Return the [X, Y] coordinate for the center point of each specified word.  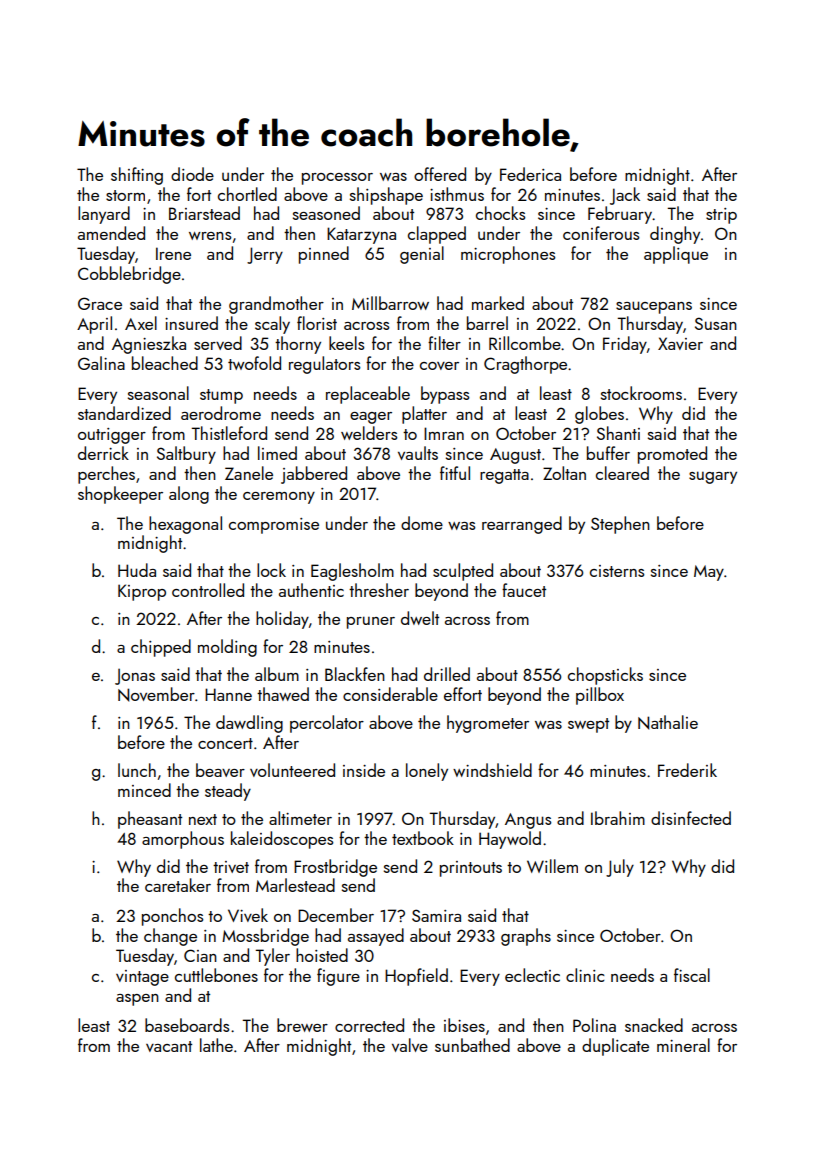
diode [192, 174]
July [620, 868]
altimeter [300, 818]
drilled [447, 674]
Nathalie [668, 722]
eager [371, 418]
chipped [161, 648]
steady [228, 792]
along [189, 495]
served [218, 343]
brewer [302, 1025]
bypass [445, 395]
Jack [625, 196]
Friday [625, 345]
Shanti [618, 433]
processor [337, 179]
